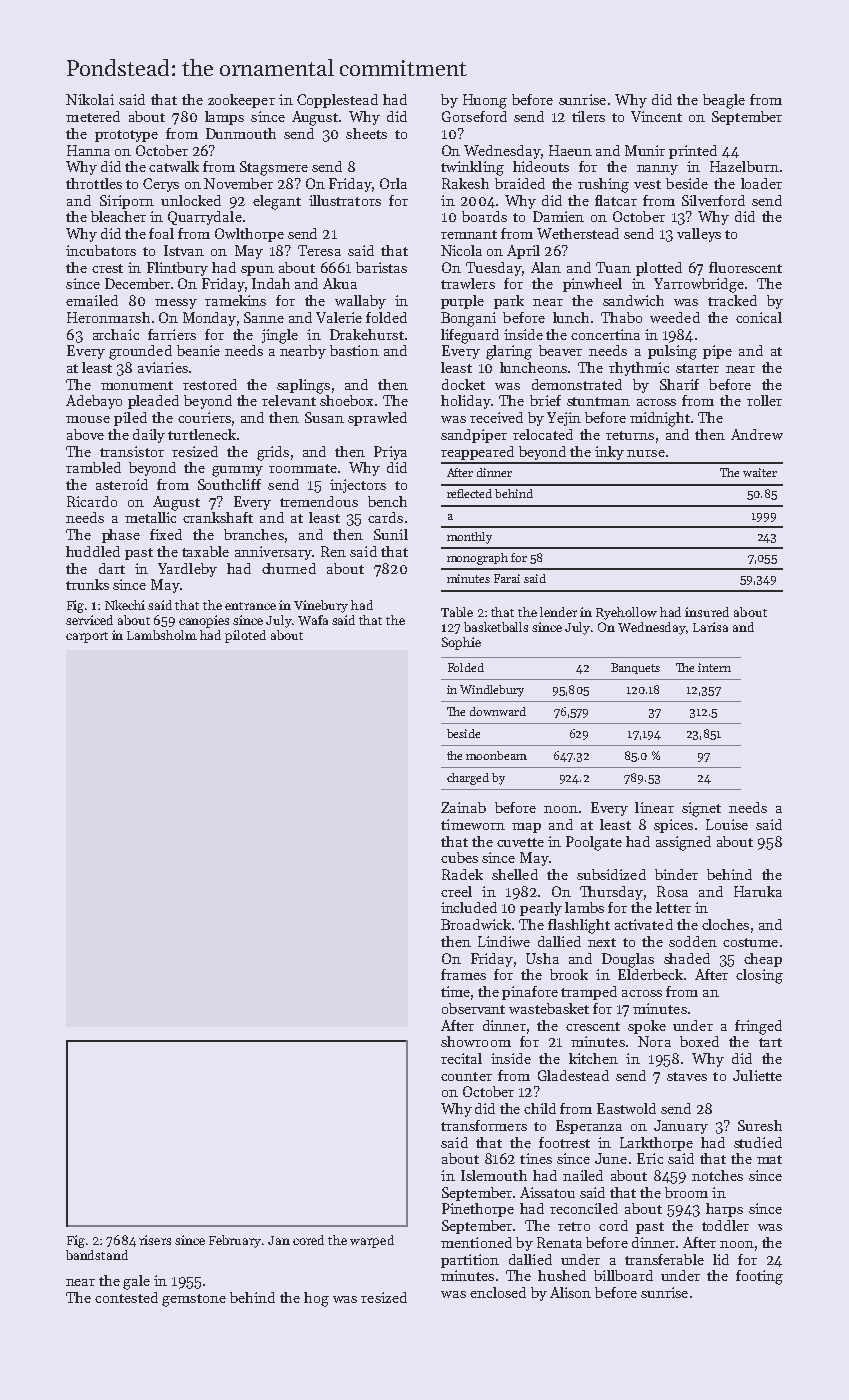 This screenshot has width=849, height=1400. What do you see at coordinates (238, 183) in the screenshot?
I see `November` at bounding box center [238, 183].
